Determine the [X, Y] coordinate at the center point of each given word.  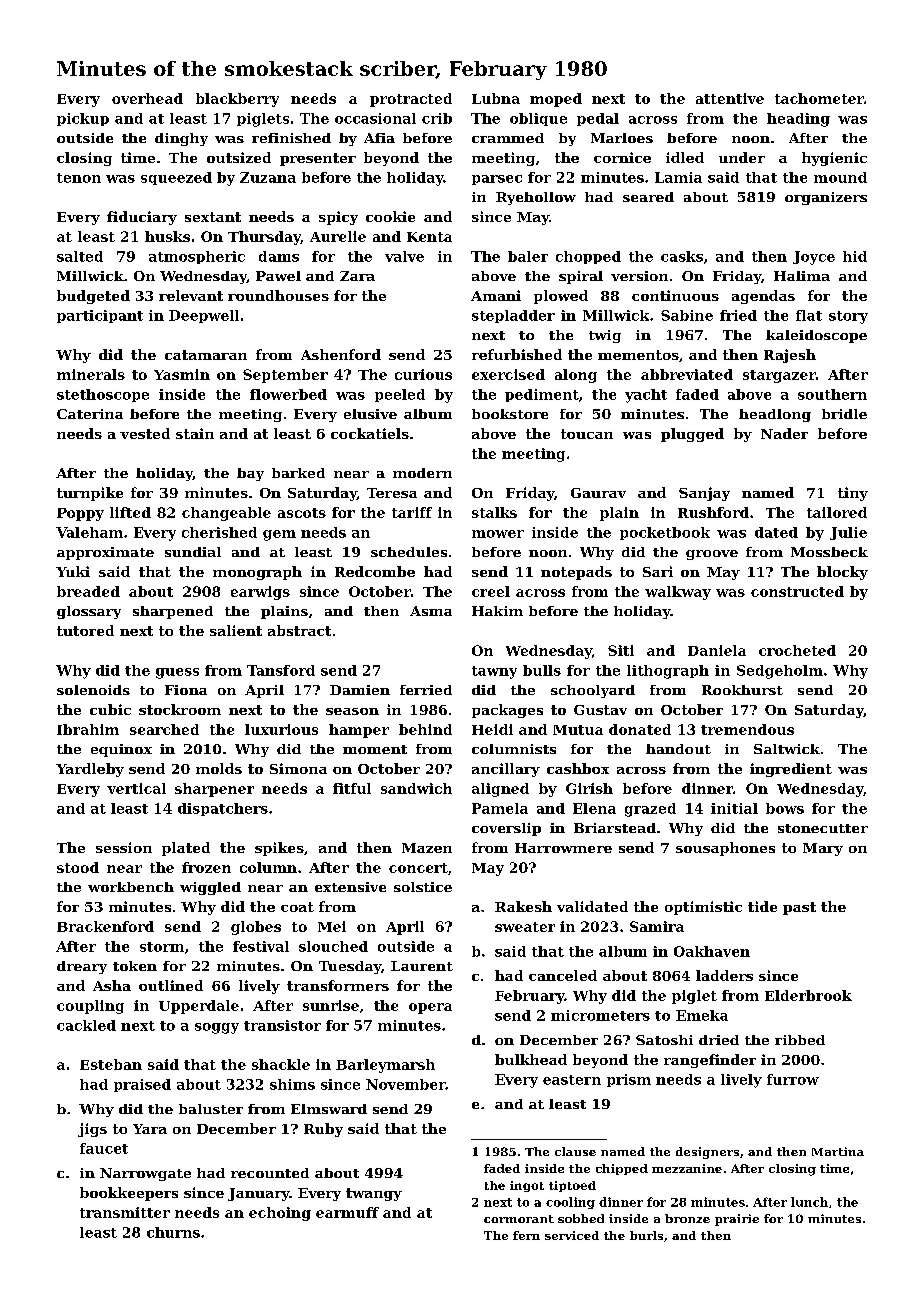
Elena [594, 808]
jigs [92, 1130]
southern [832, 394]
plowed [561, 297]
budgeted [93, 297]
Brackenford [105, 926]
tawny [494, 672]
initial [734, 808]
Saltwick [787, 749]
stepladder [513, 316]
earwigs [260, 593]
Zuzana [268, 177]
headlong [775, 415]
